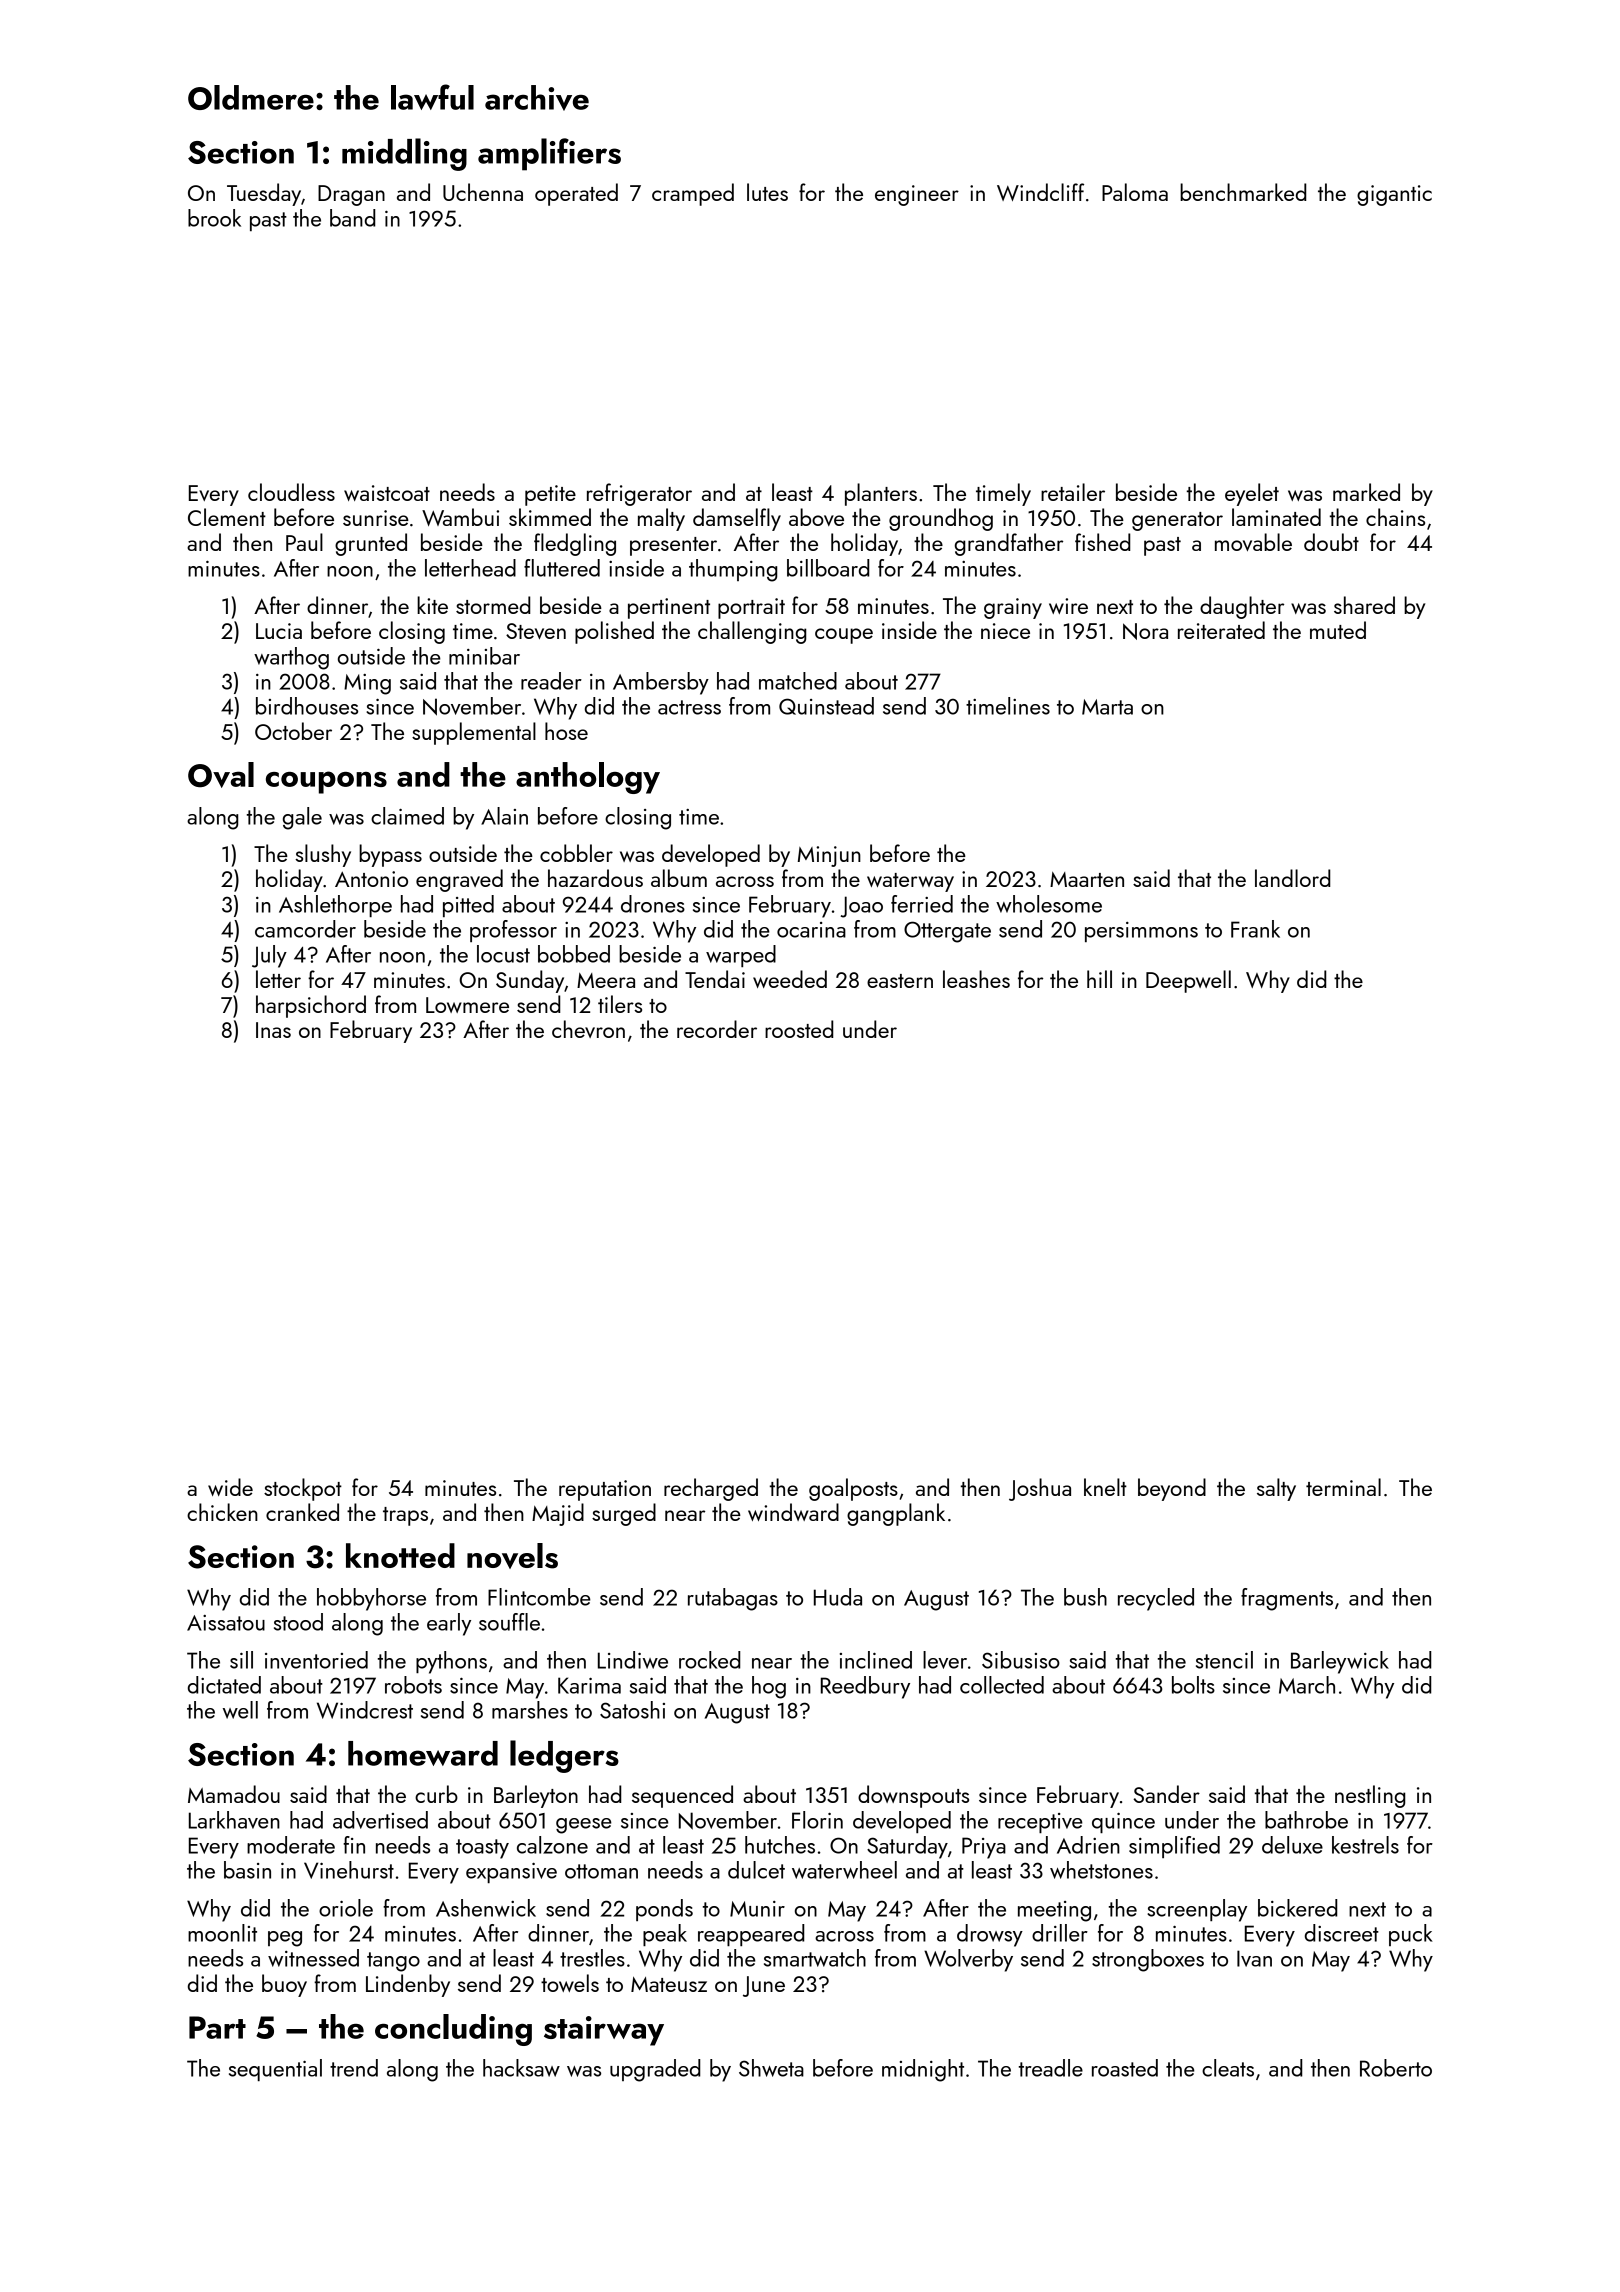 This page has width=1620, height=2292. I want to click on Joshua, so click(1040, 1489).
